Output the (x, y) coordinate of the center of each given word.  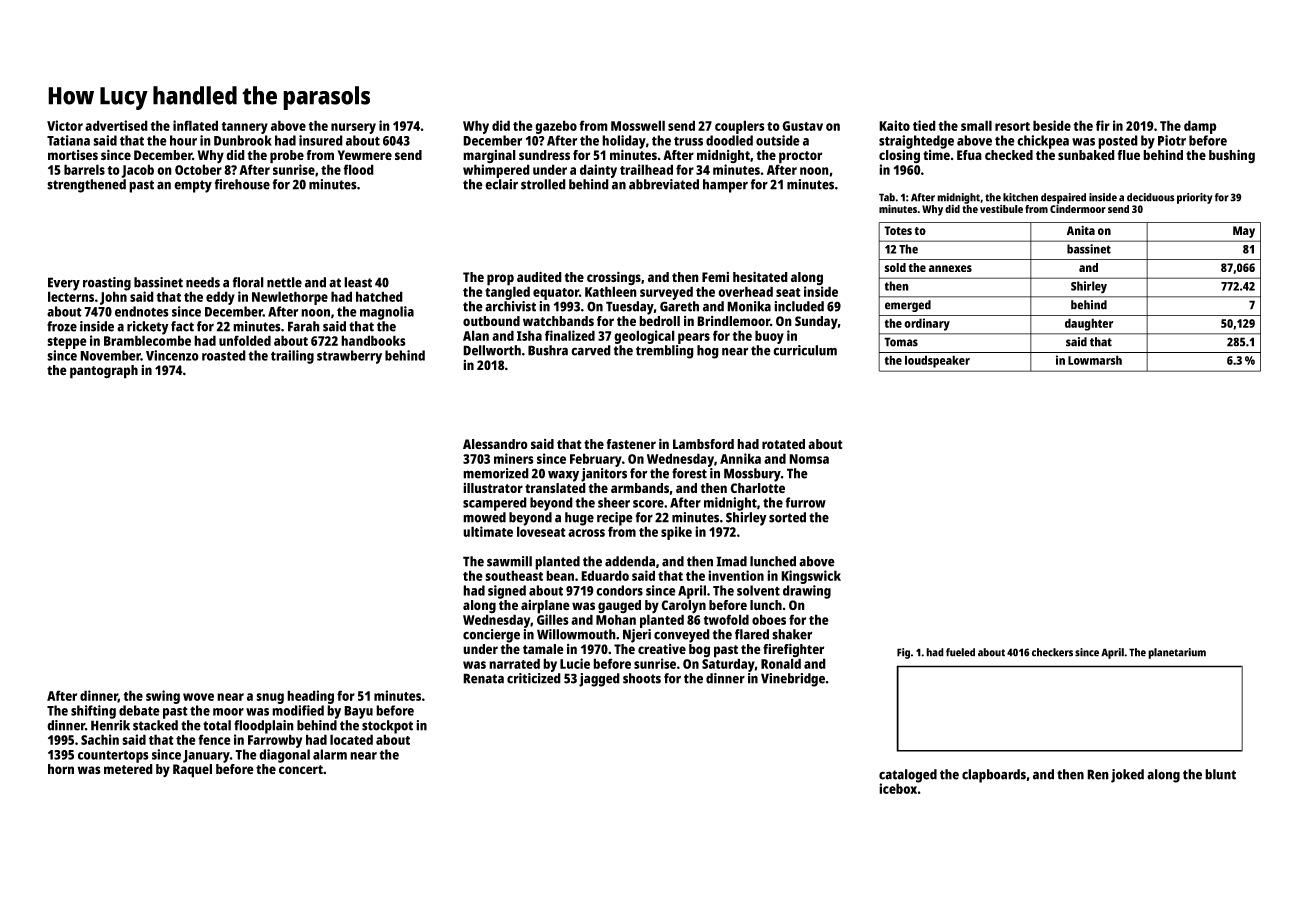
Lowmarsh (1095, 360)
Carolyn (683, 607)
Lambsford (703, 444)
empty (193, 186)
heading (310, 697)
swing (163, 697)
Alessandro (495, 444)
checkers (1052, 652)
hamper (725, 186)
